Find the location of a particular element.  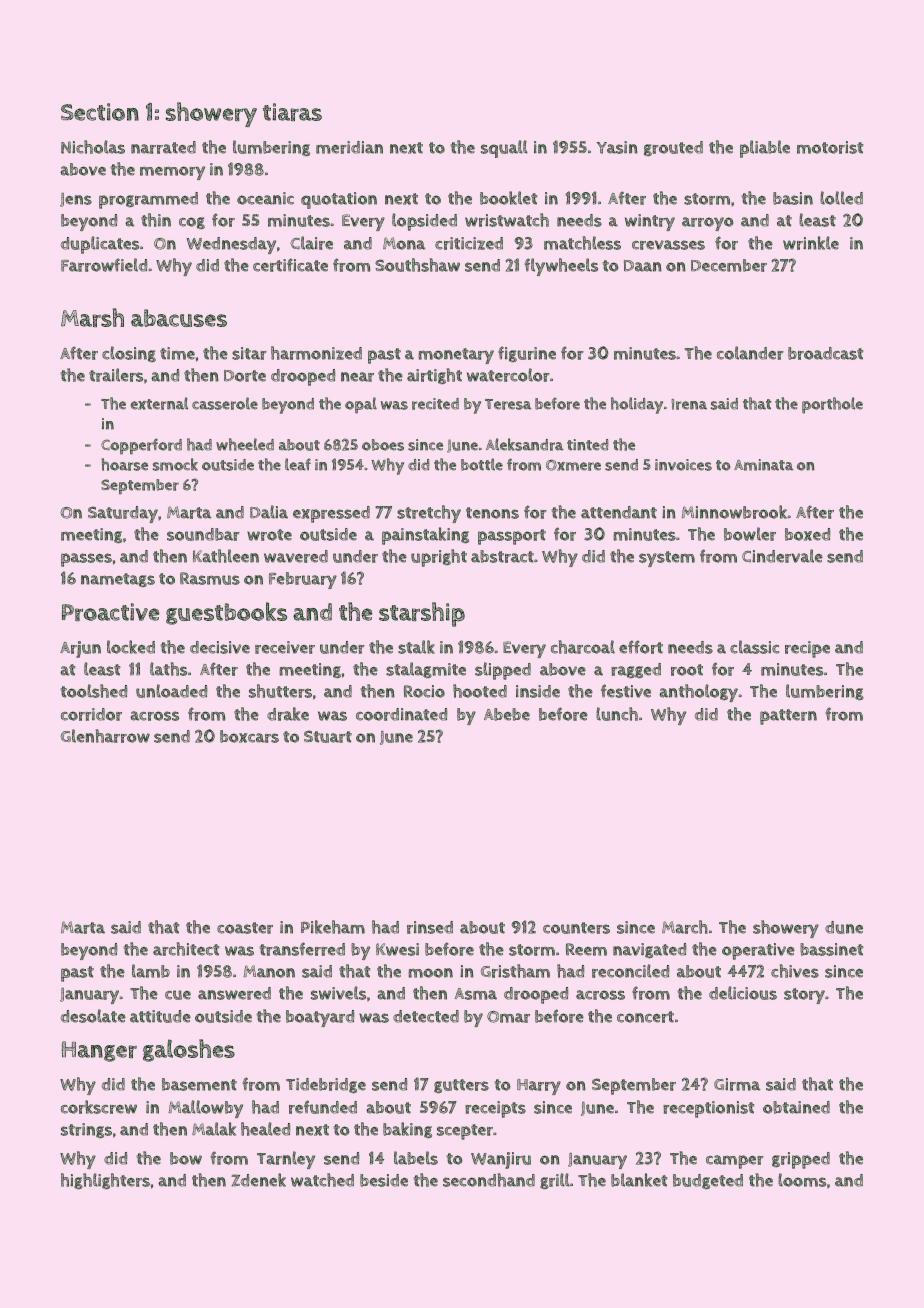

architect is located at coordinates (186, 949).
